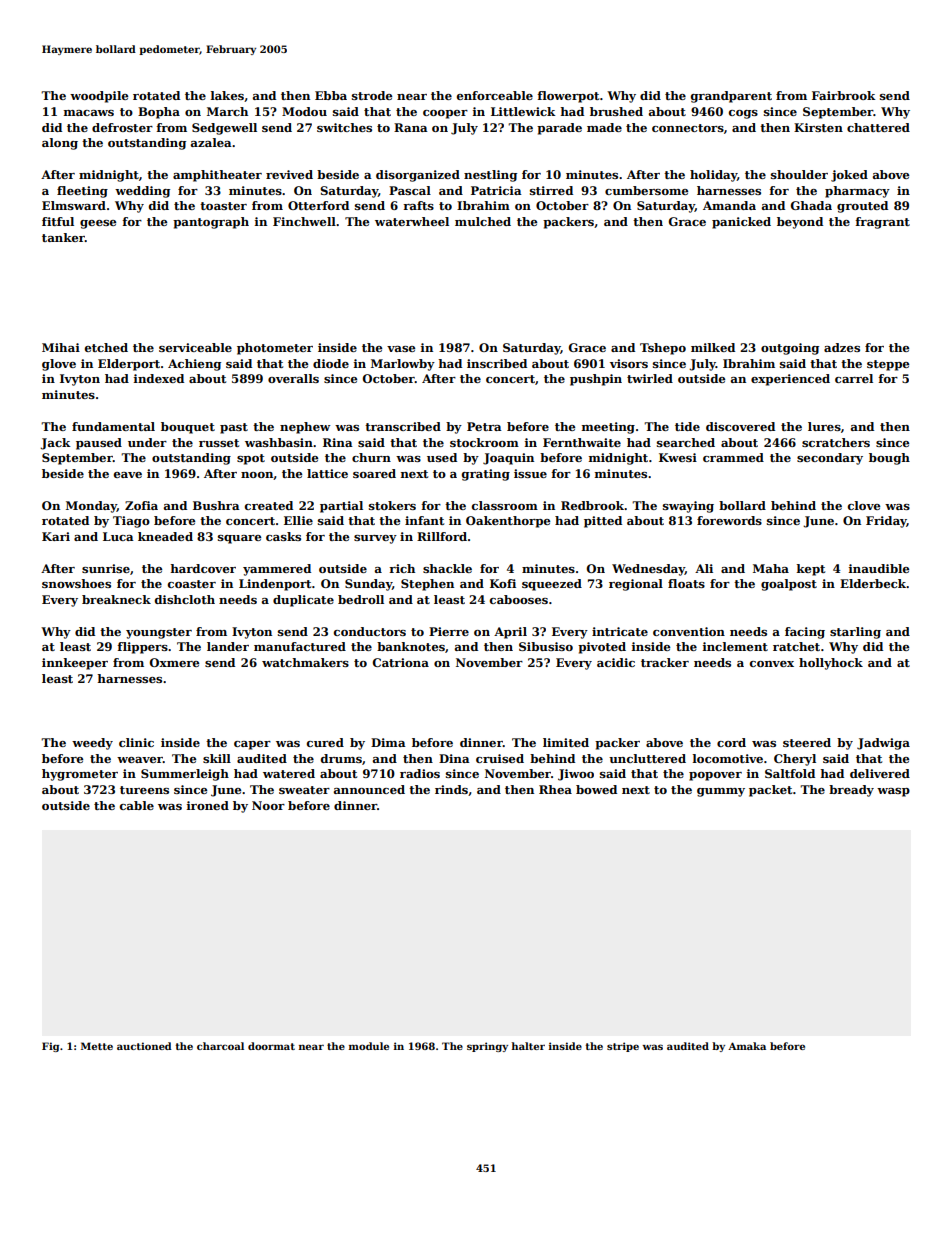  I want to click on woodpile, so click(99, 97).
